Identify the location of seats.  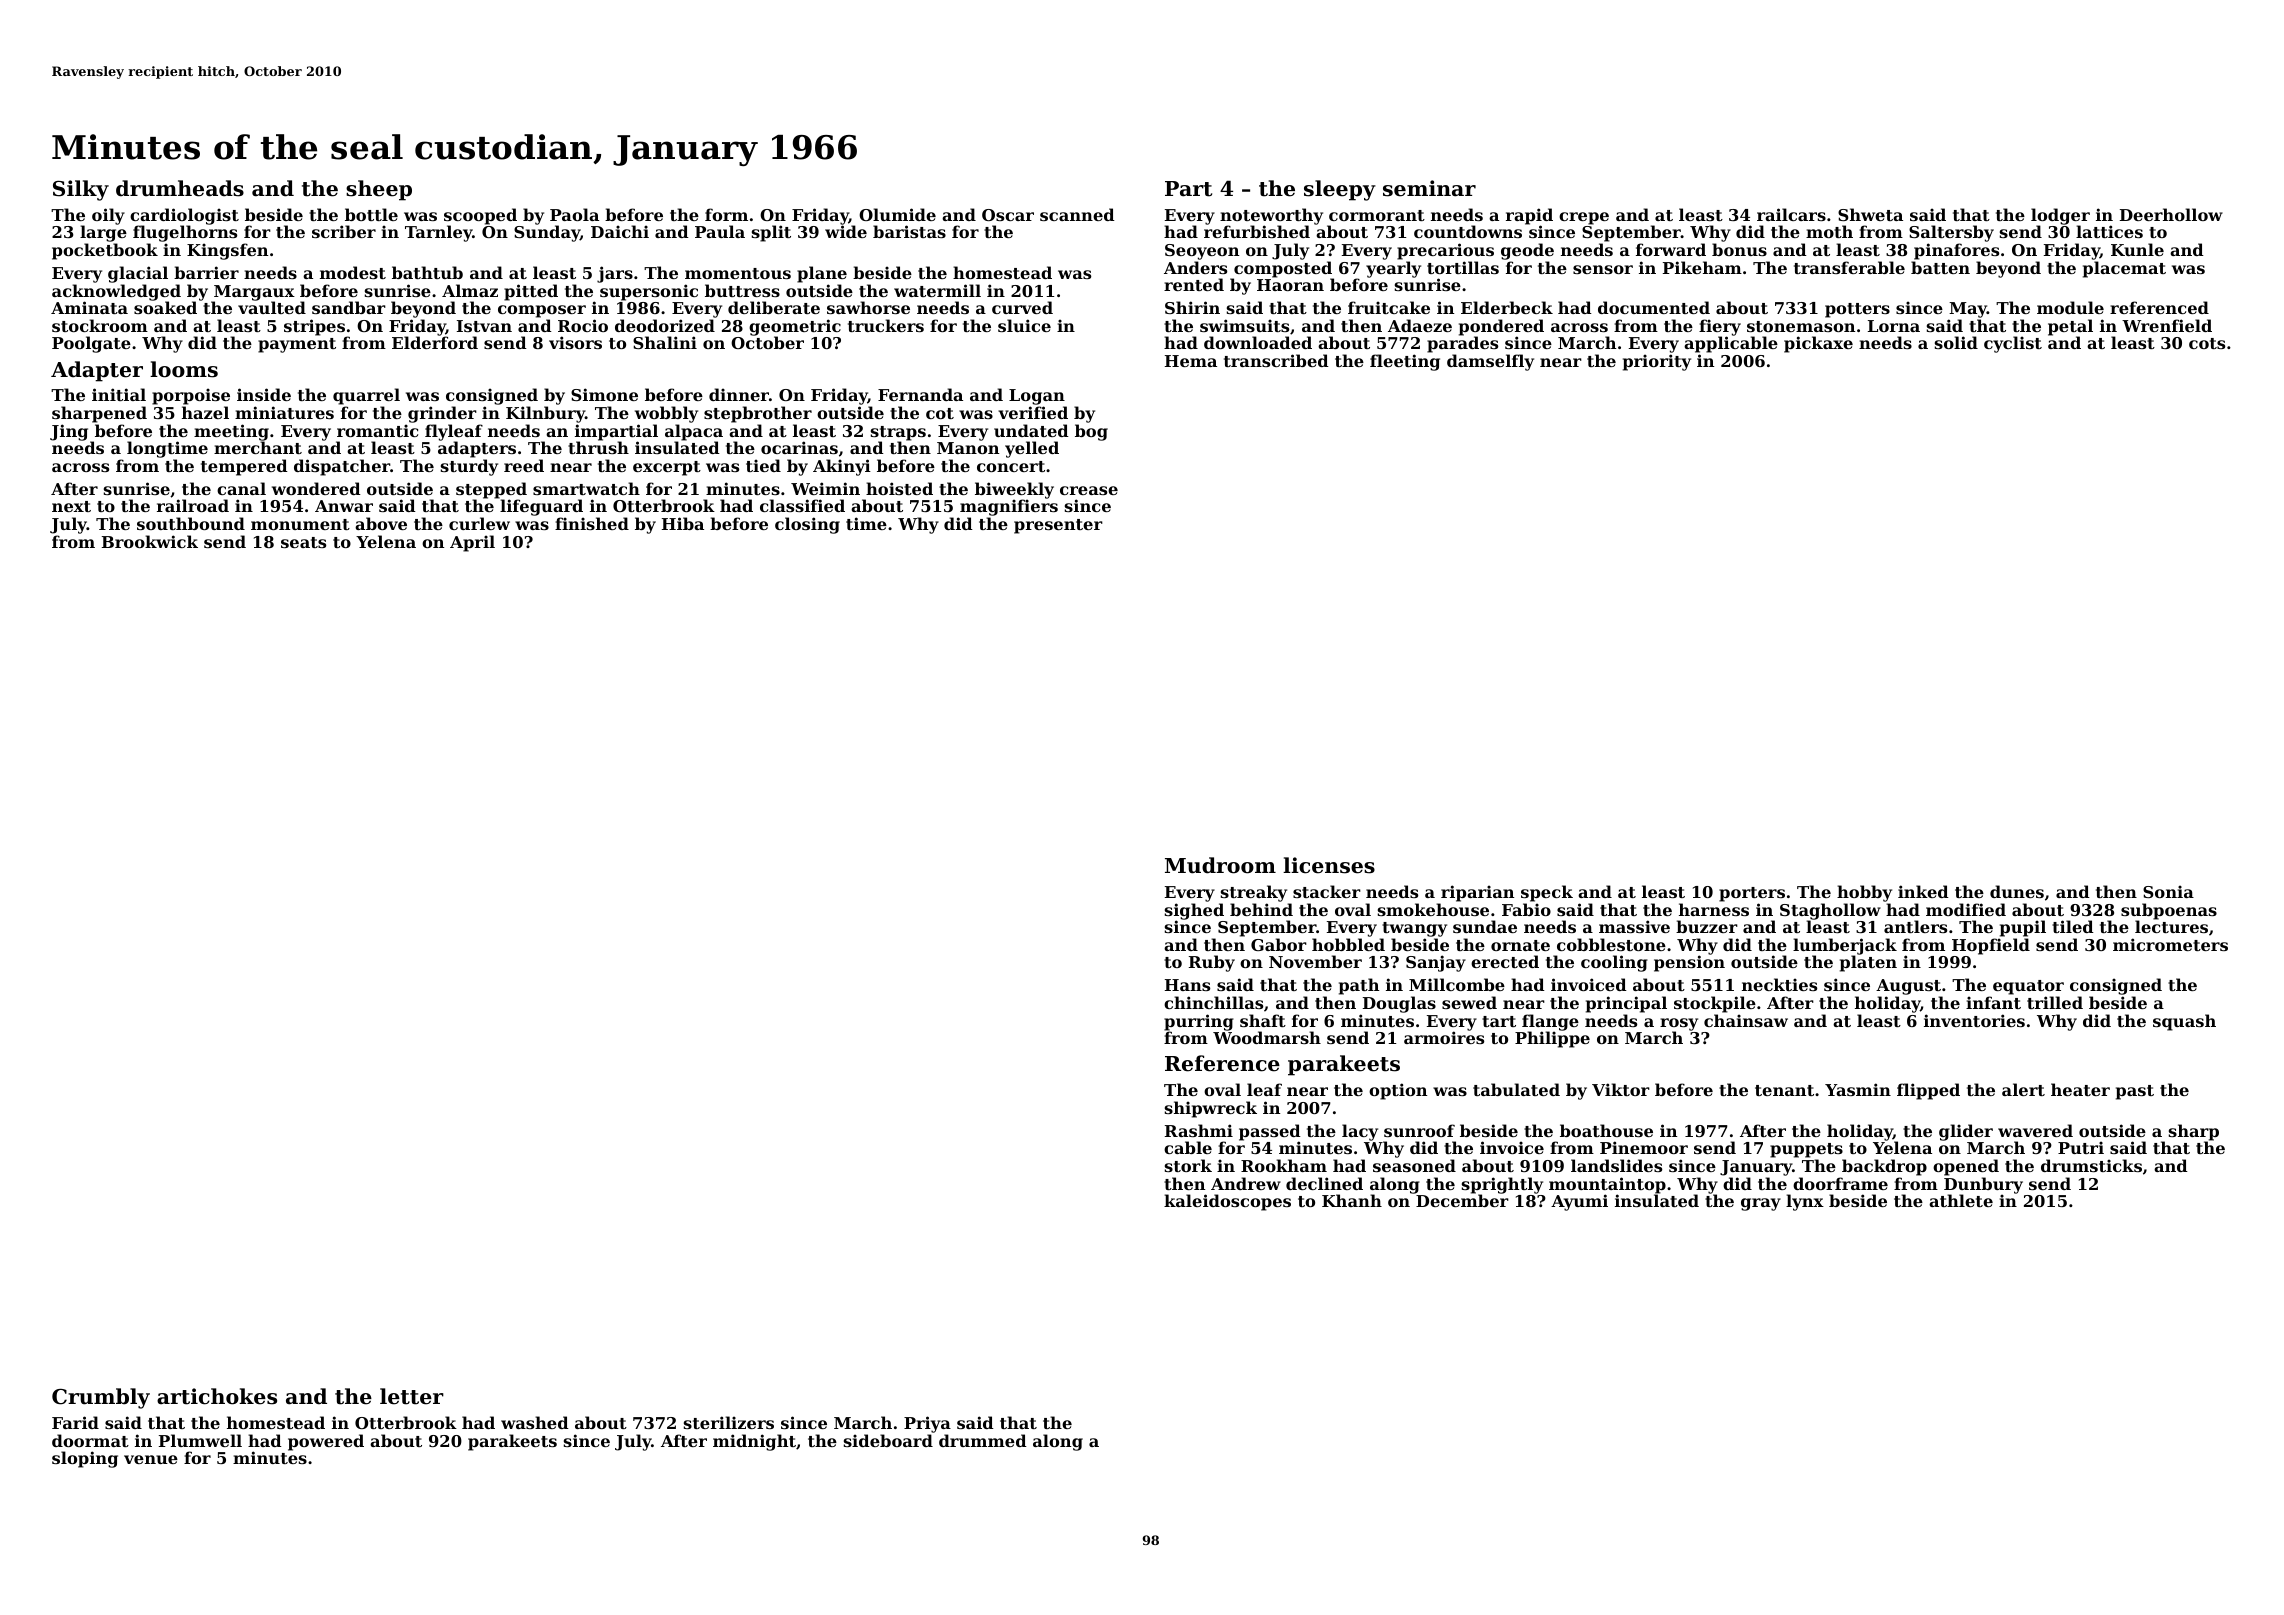
(303, 542).
